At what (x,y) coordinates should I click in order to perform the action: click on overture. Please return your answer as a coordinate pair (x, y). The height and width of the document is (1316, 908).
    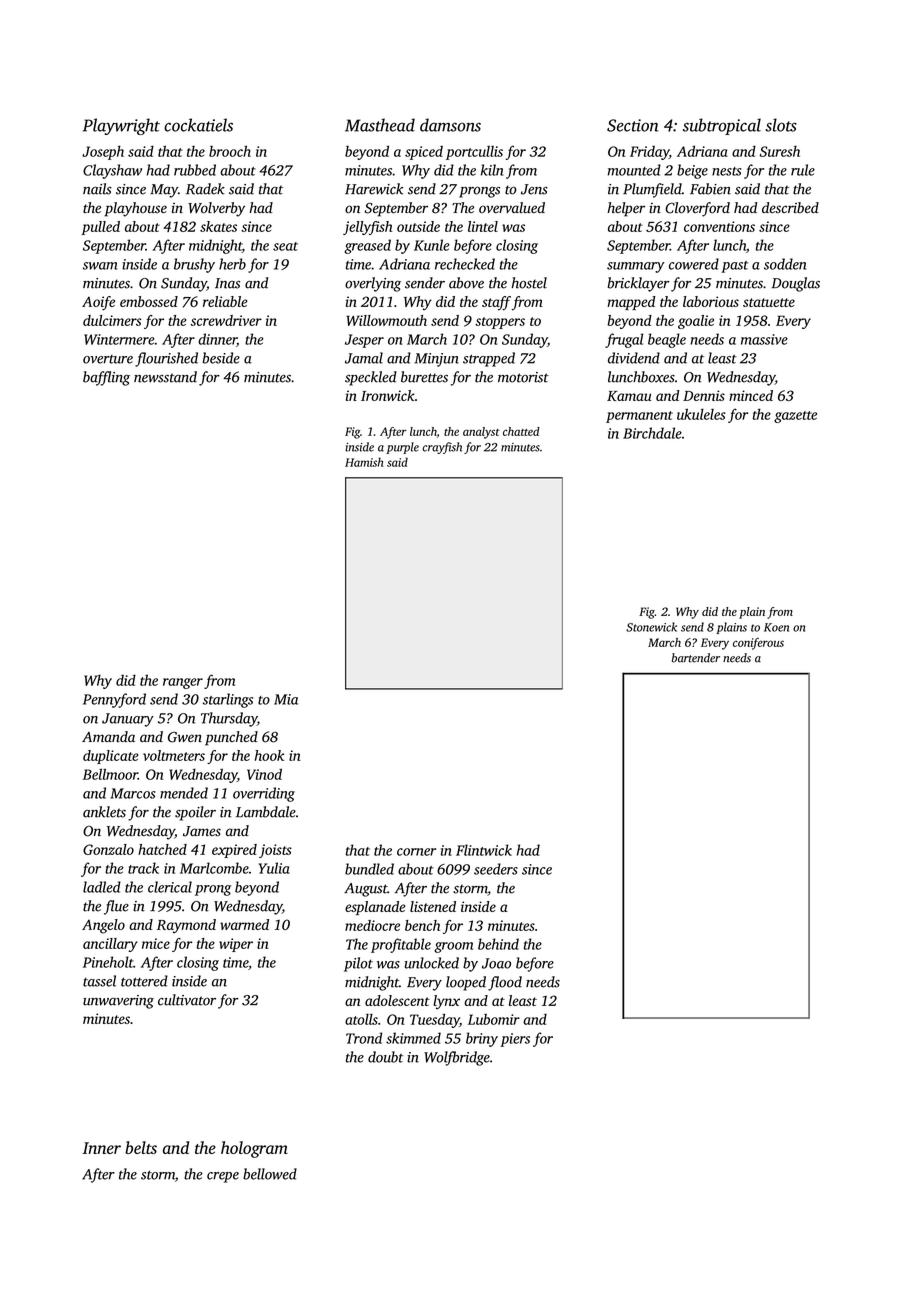
    Looking at the image, I should click on (108, 359).
